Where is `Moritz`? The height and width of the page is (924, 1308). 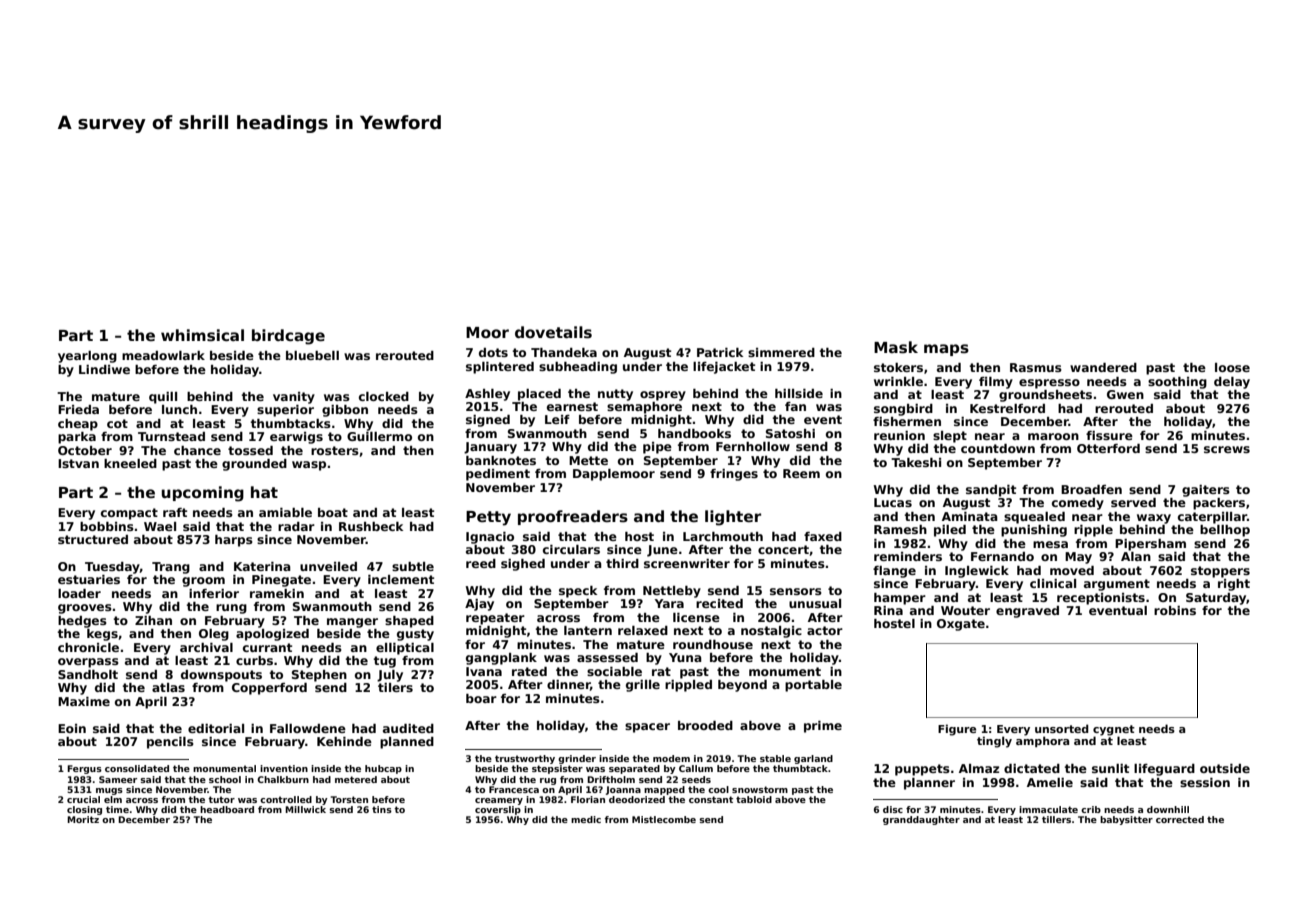 Moritz is located at coordinates (83, 819).
